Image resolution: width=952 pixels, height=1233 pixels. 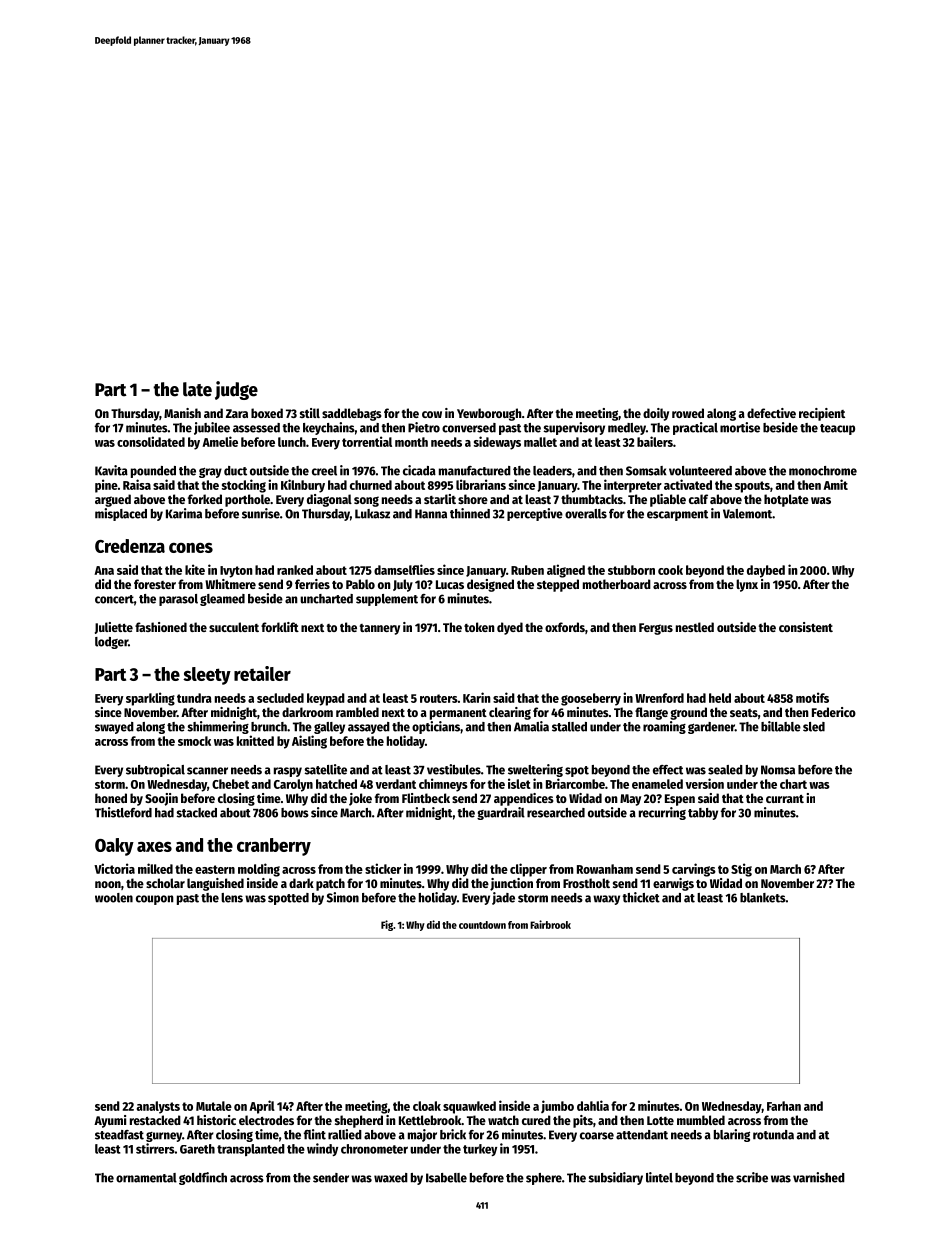 I want to click on ranked, so click(x=295, y=570).
